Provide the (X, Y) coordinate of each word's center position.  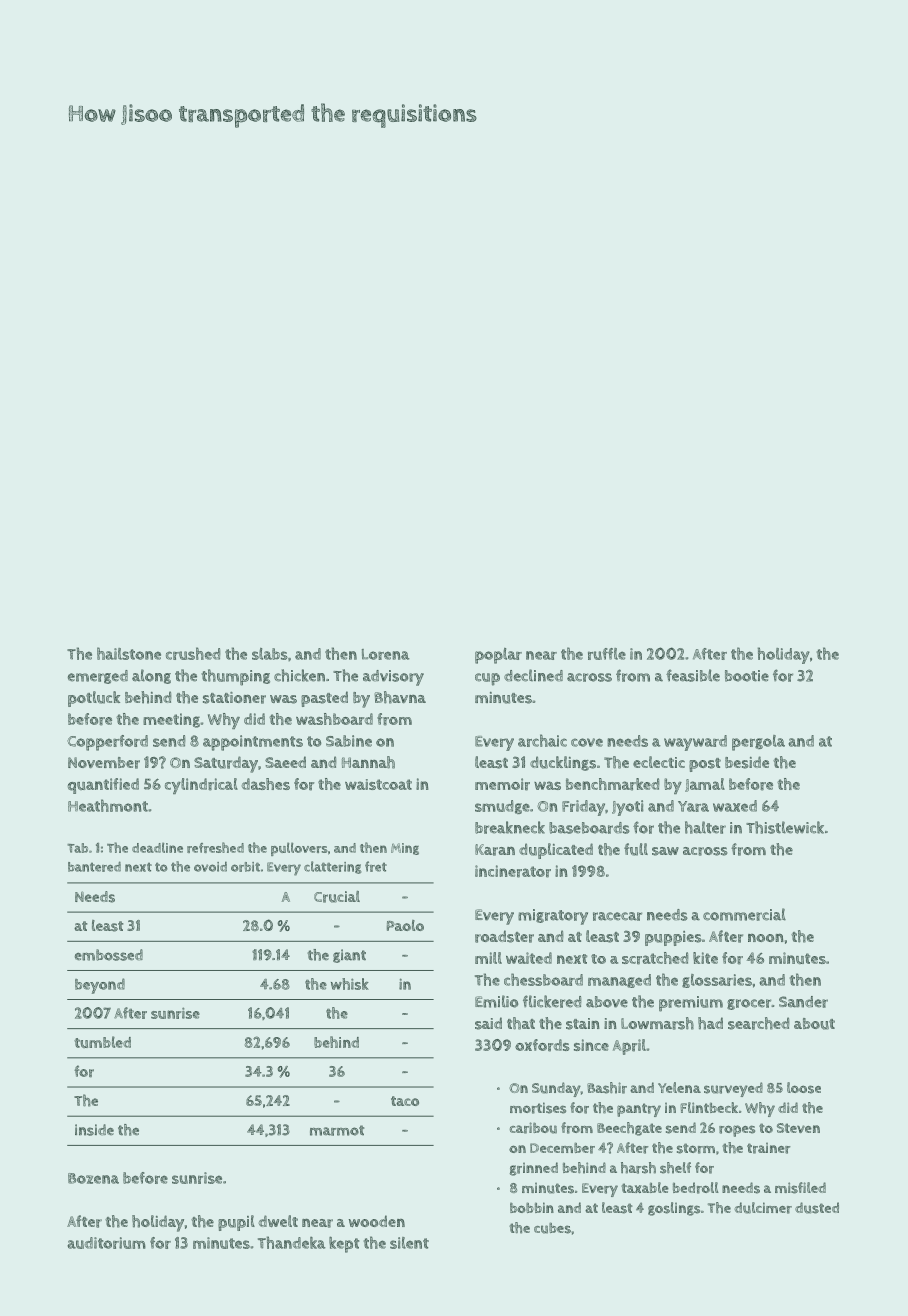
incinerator (513, 871)
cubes (552, 1228)
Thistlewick (785, 827)
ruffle (607, 654)
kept (344, 1244)
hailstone (129, 653)
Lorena (386, 654)
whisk (350, 984)
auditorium (106, 1243)
